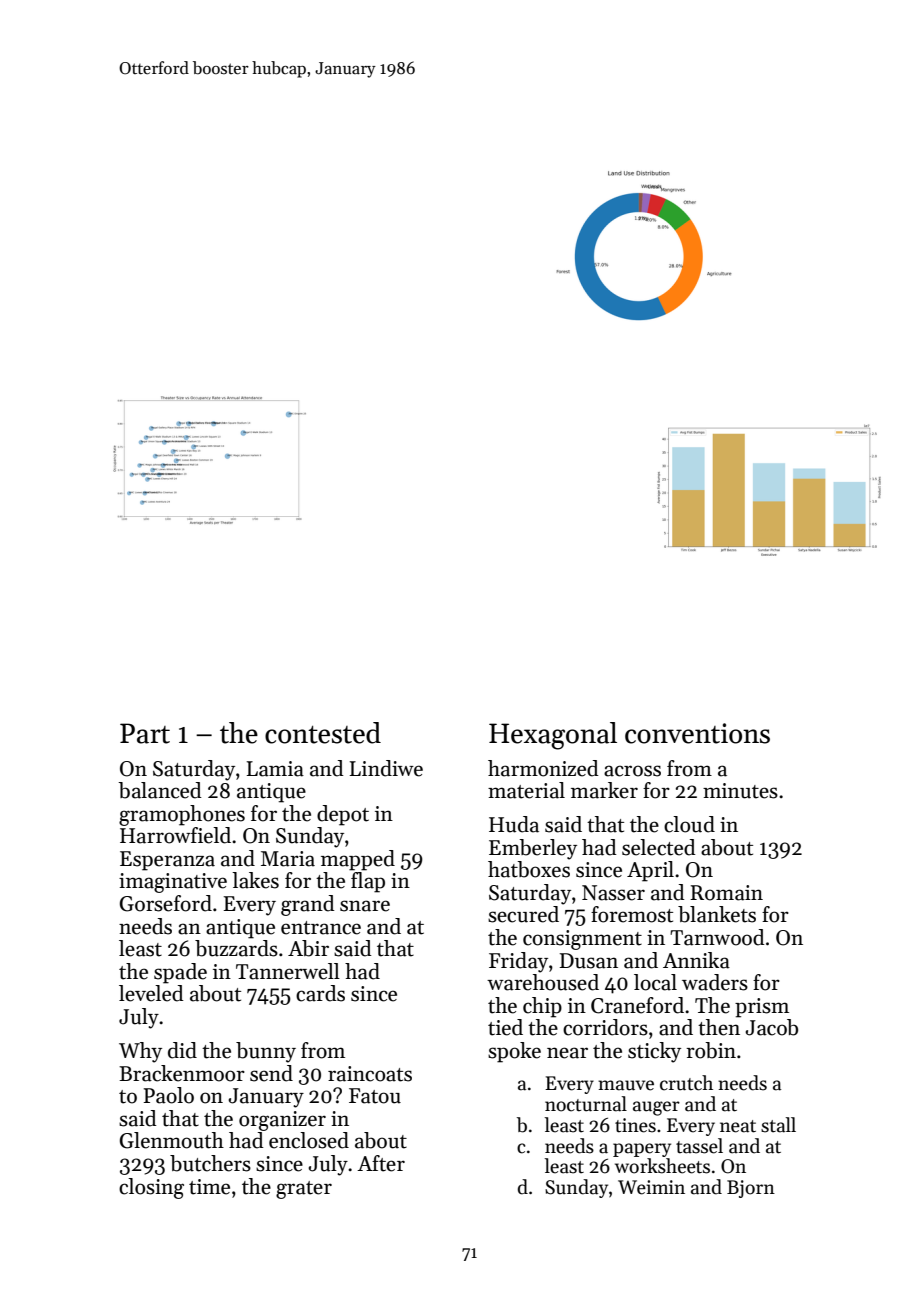 Image resolution: width=924 pixels, height=1311 pixels. Describe the element at coordinates (654, 1052) in the image. I see `sticky` at that location.
